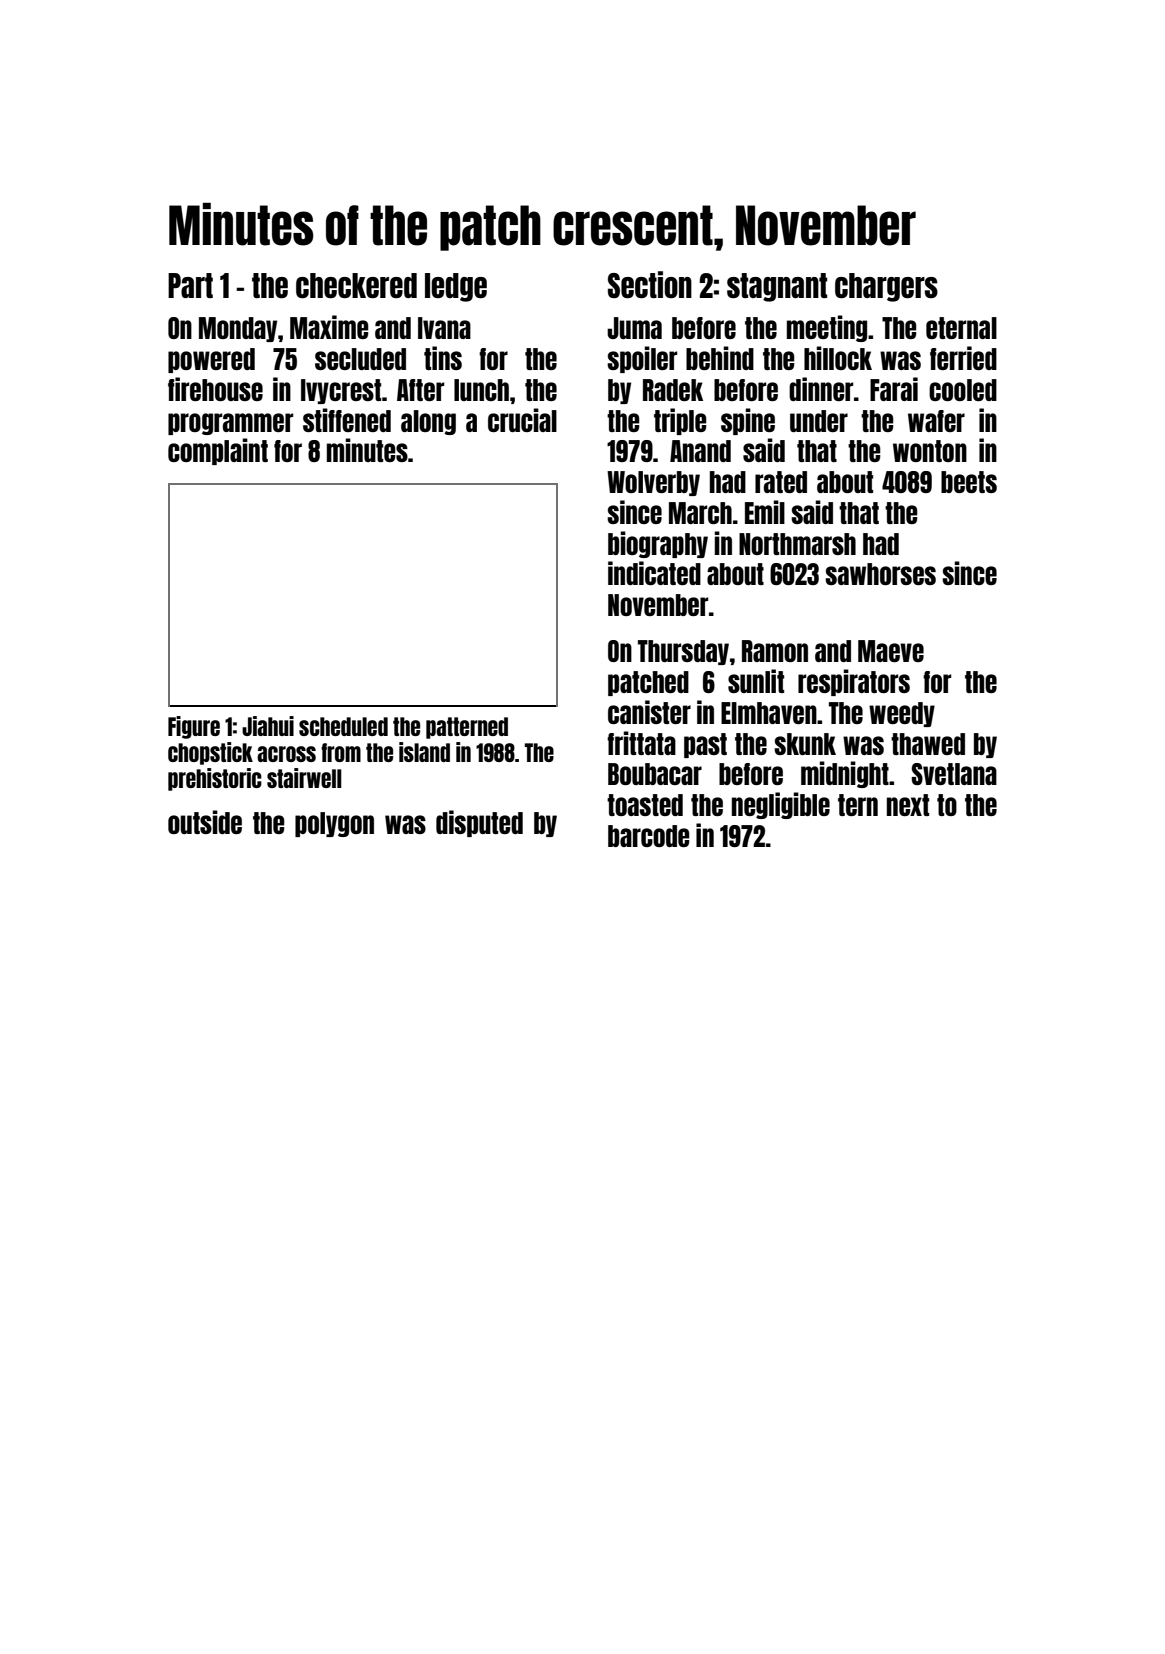 The width and height of the screenshot is (1165, 1654). Describe the element at coordinates (218, 451) in the screenshot. I see `complaint` at that location.
